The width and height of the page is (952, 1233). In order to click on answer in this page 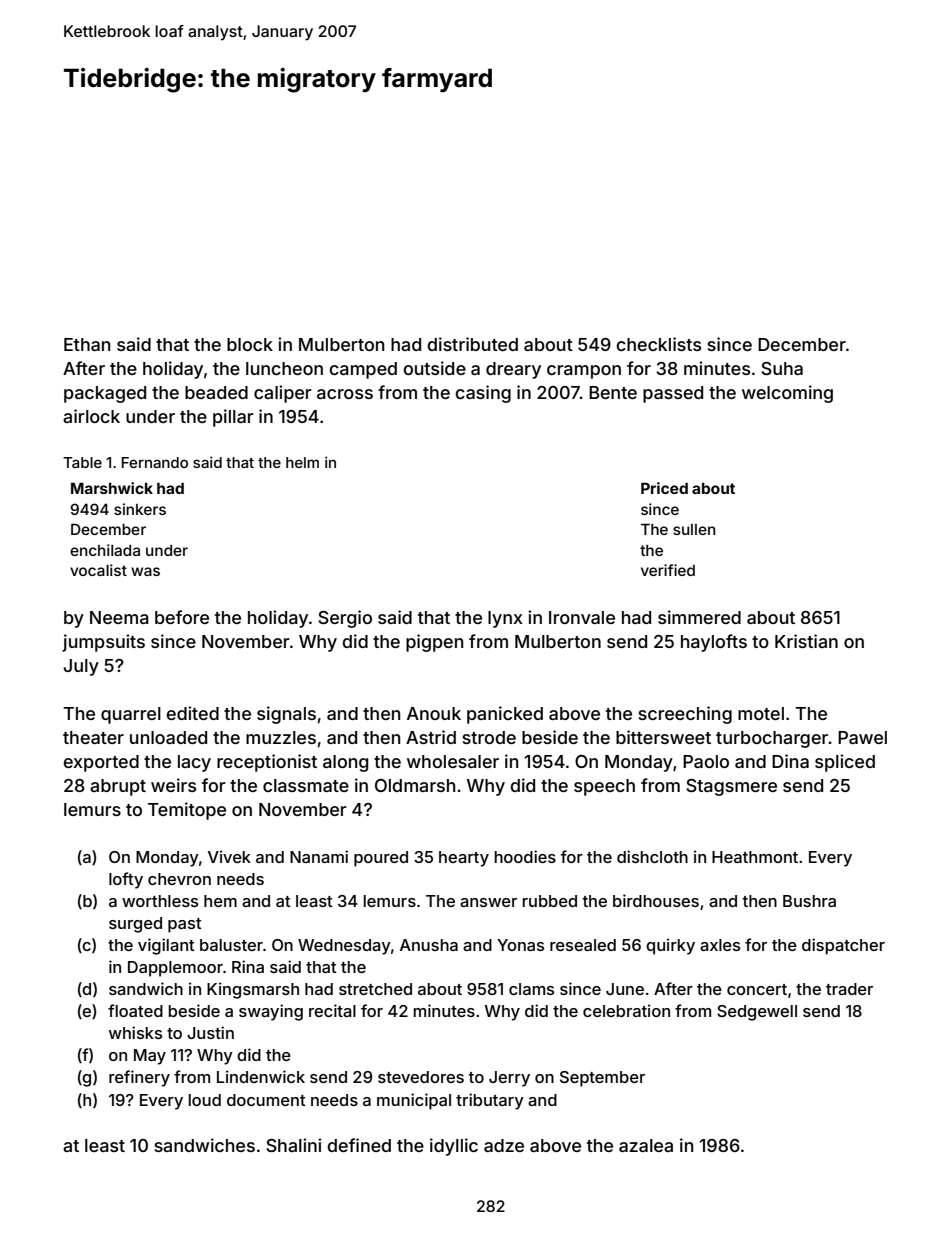, I will do `click(488, 902)`.
